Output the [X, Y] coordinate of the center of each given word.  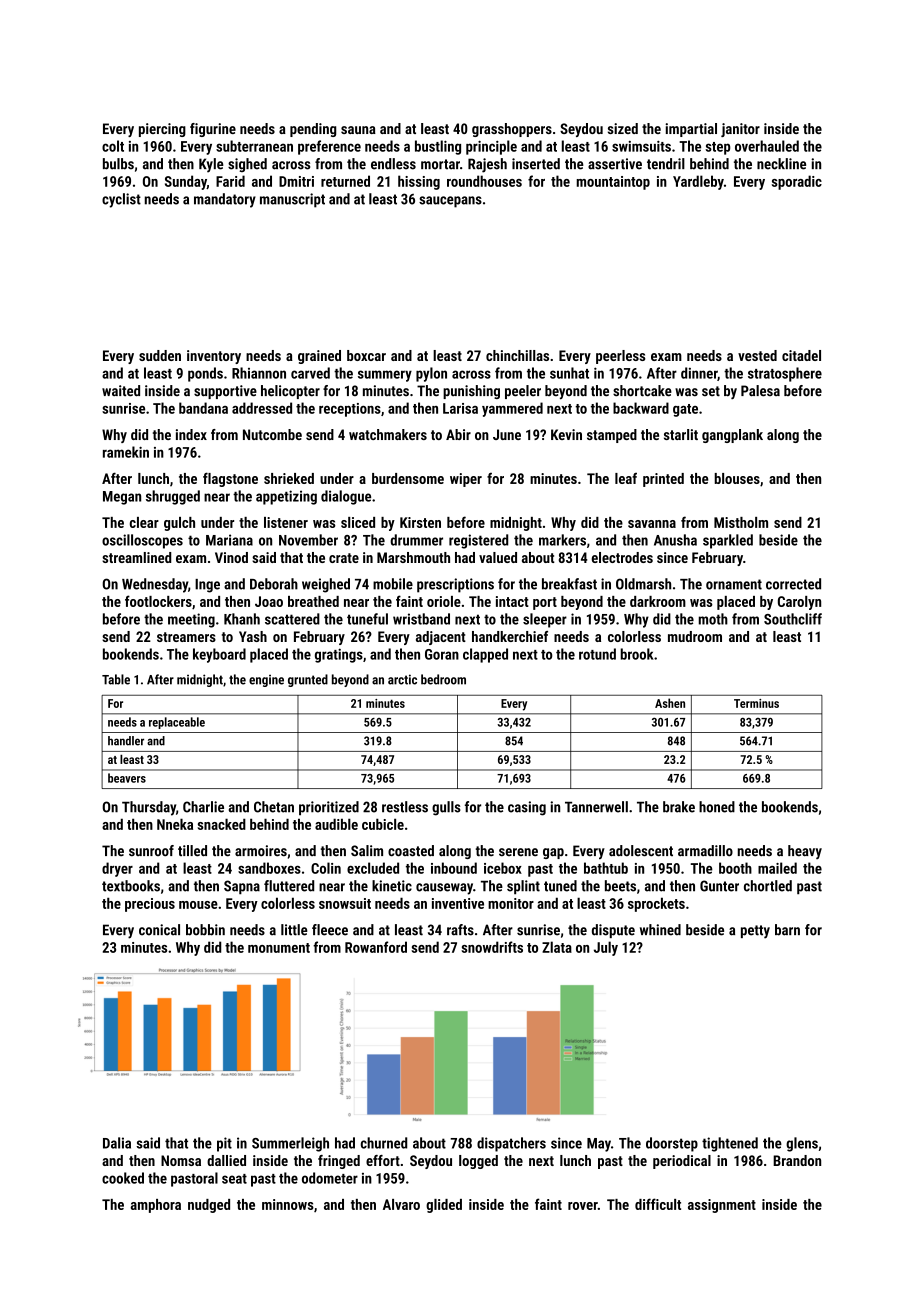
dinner [699, 373]
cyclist [121, 200]
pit [224, 1144]
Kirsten [420, 522]
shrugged [173, 497]
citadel [801, 355]
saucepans [450, 202]
